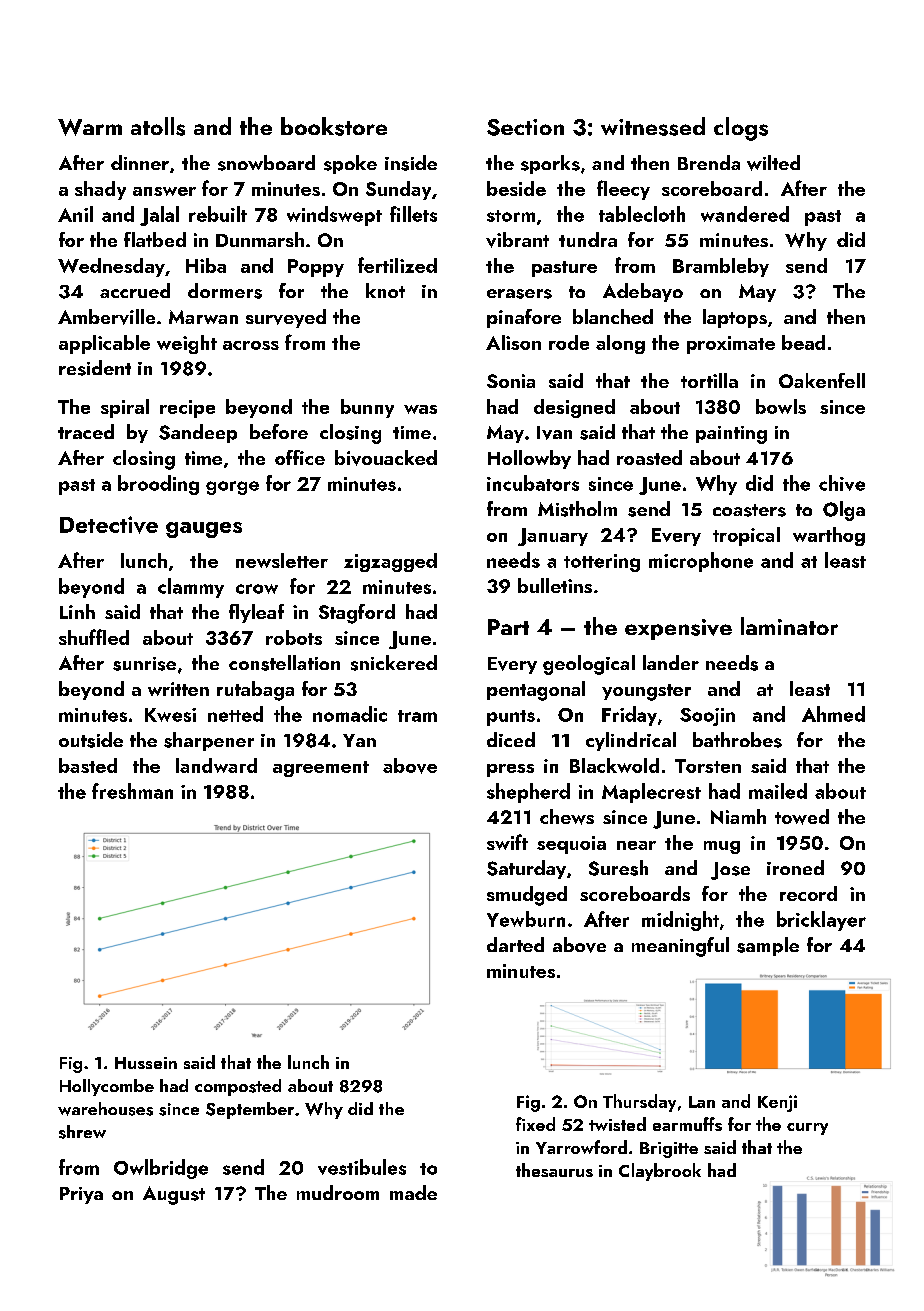 The height and width of the page is (1311, 924). What do you see at coordinates (536, 691) in the page?
I see `pentagonal` at bounding box center [536, 691].
